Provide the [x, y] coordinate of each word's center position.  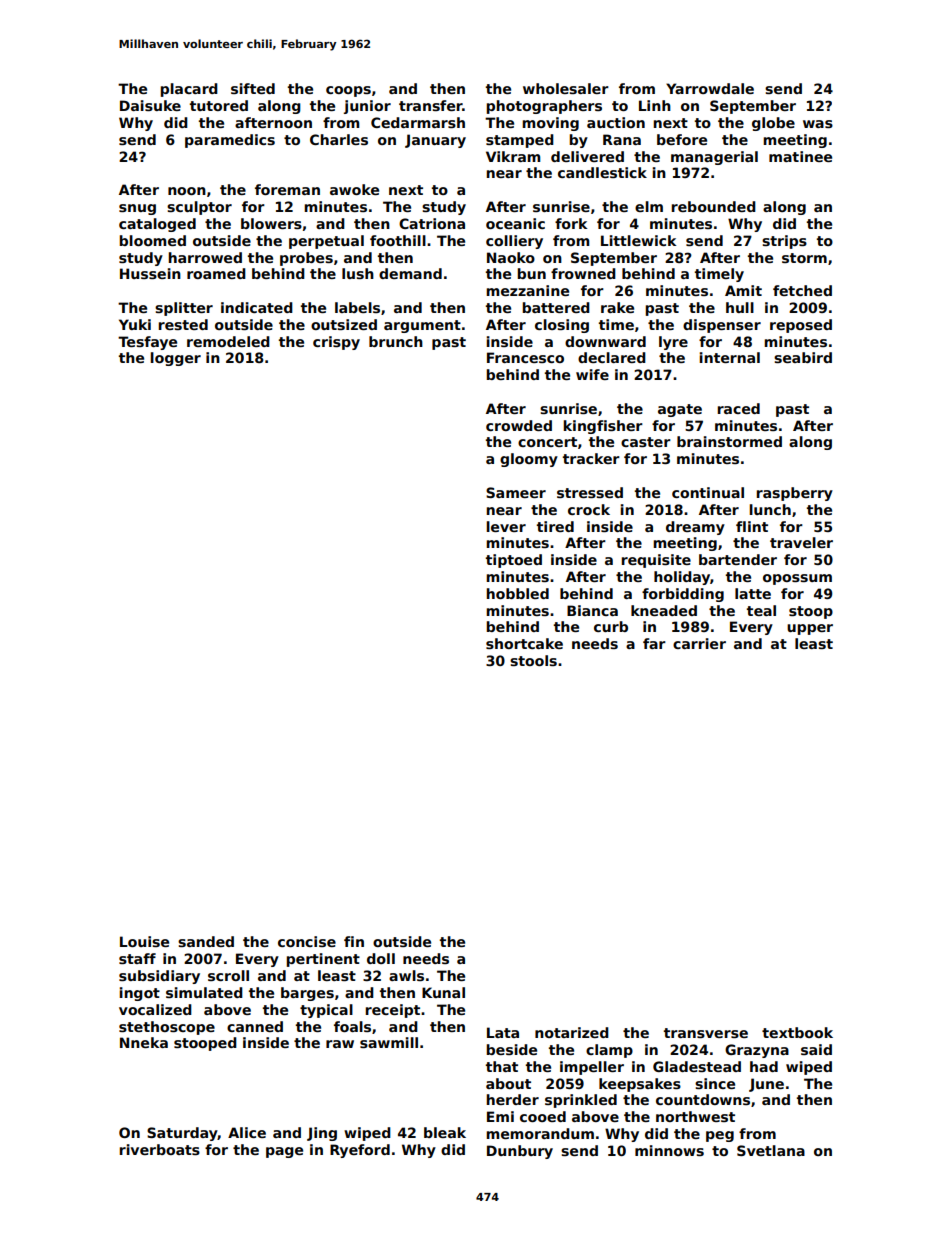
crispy [336, 343]
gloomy [529, 460]
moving [550, 124]
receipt [392, 1011]
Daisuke [150, 105]
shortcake [524, 643]
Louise [144, 941]
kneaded [664, 610]
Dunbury [520, 1152]
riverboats [159, 1149]
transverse [706, 1033]
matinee [800, 156]
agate [680, 410]
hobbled [517, 593]
